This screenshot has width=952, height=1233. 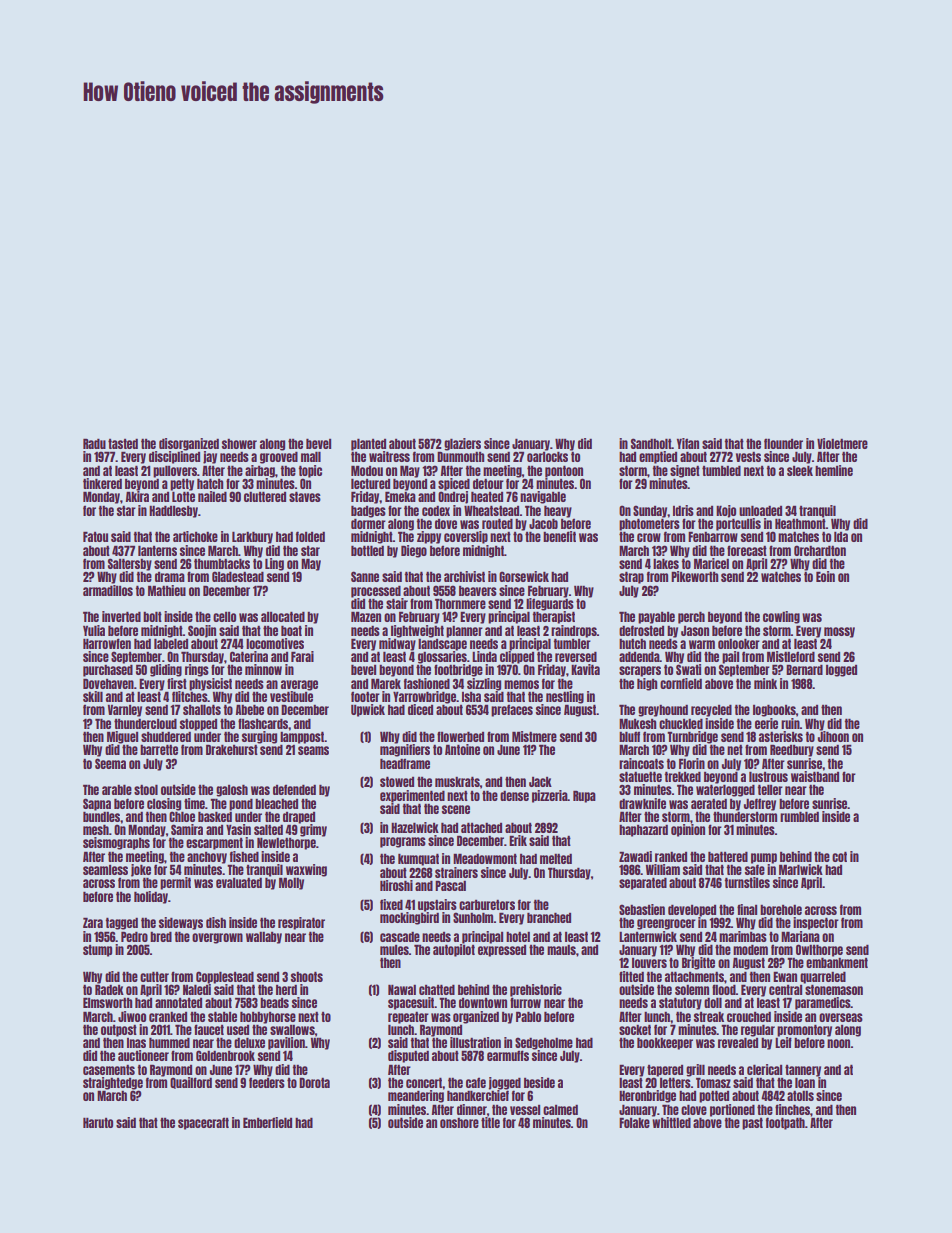 What do you see at coordinates (559, 536) in the screenshot?
I see `benefit` at bounding box center [559, 536].
